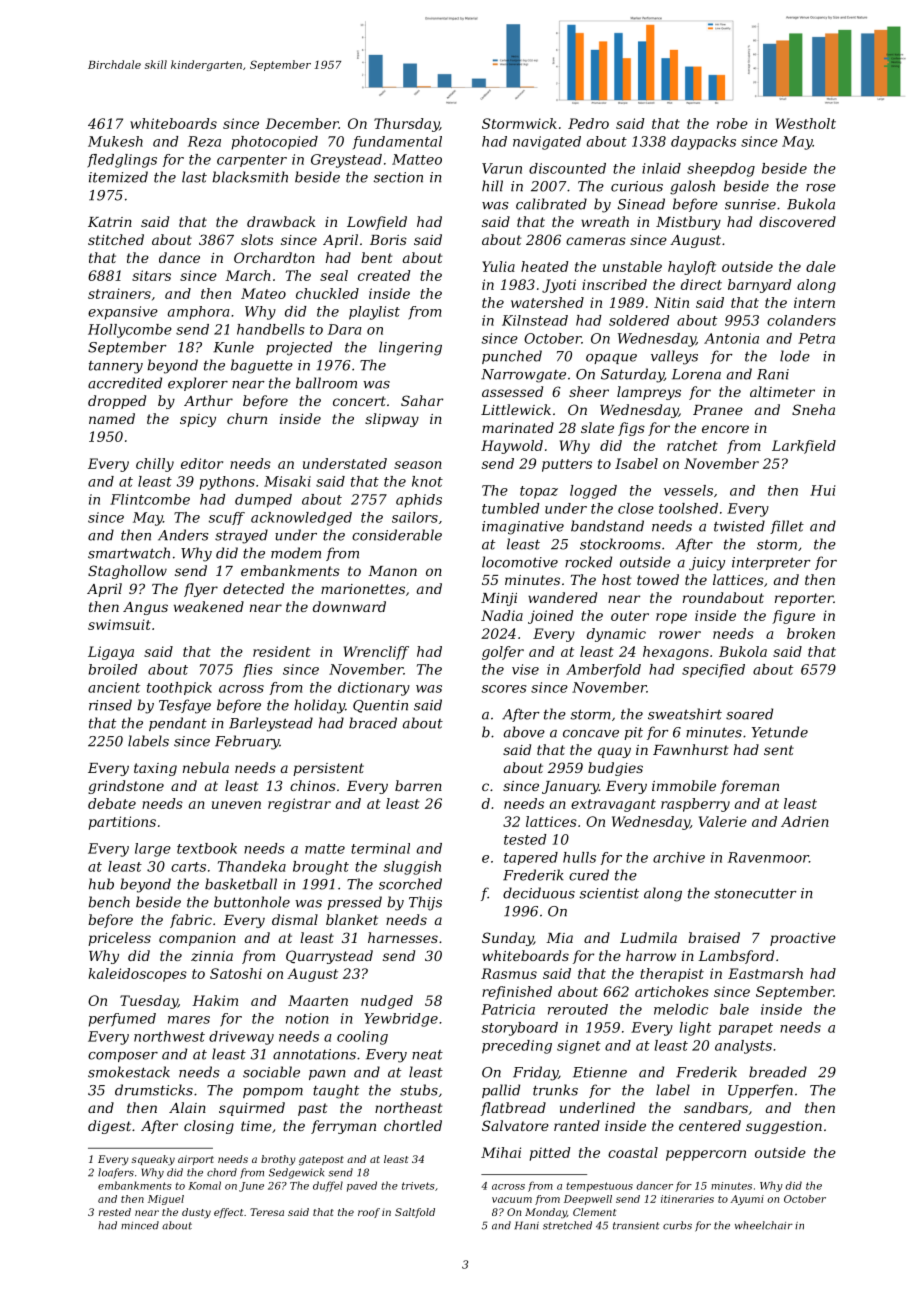 The image size is (924, 1308). Describe the element at coordinates (362, 1186) in the page. I see `paved` at that location.
